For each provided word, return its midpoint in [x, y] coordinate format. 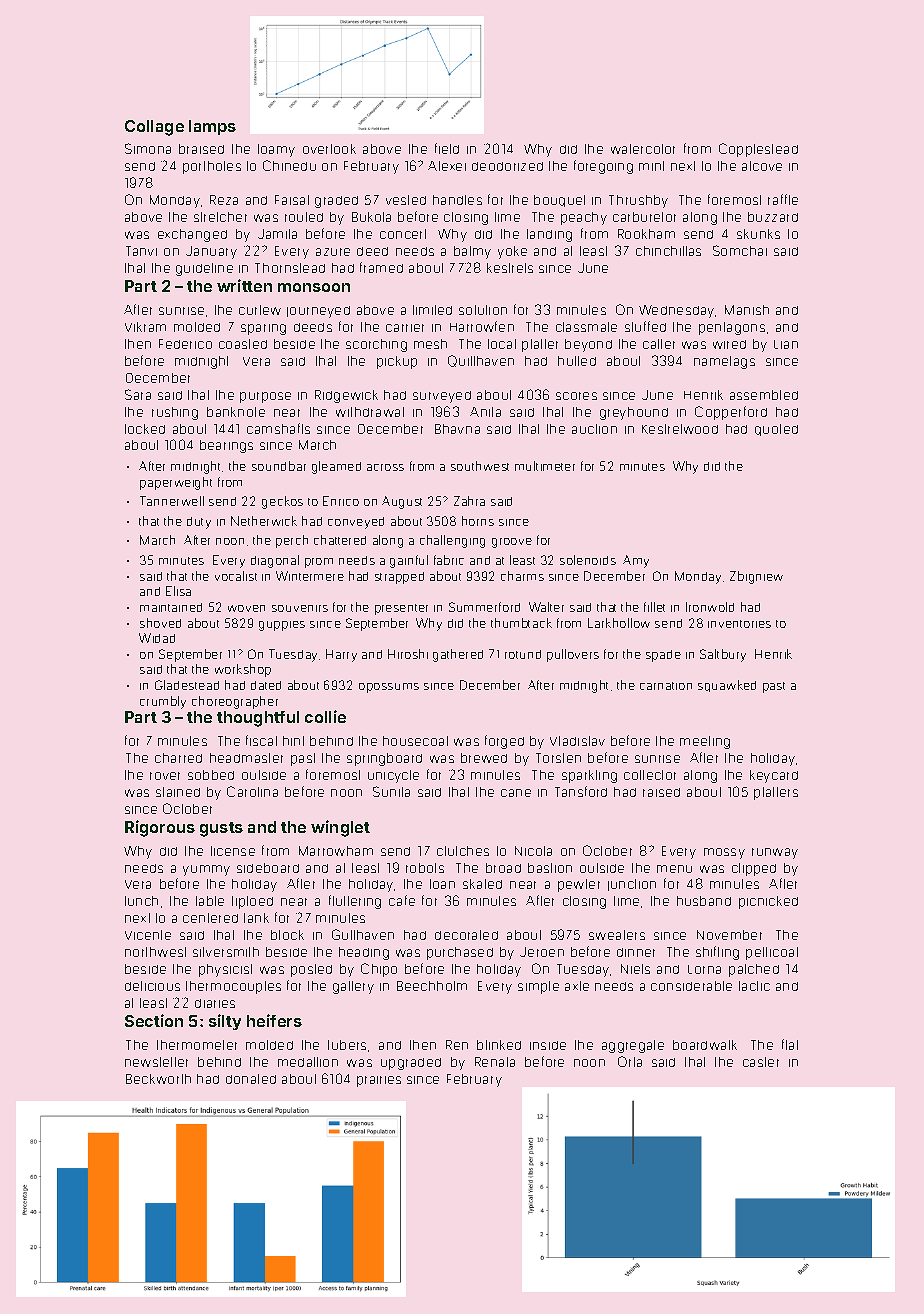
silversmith [226, 952]
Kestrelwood [680, 429]
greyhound [634, 413]
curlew [260, 310]
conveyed [356, 523]
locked [145, 429]
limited [432, 310]
